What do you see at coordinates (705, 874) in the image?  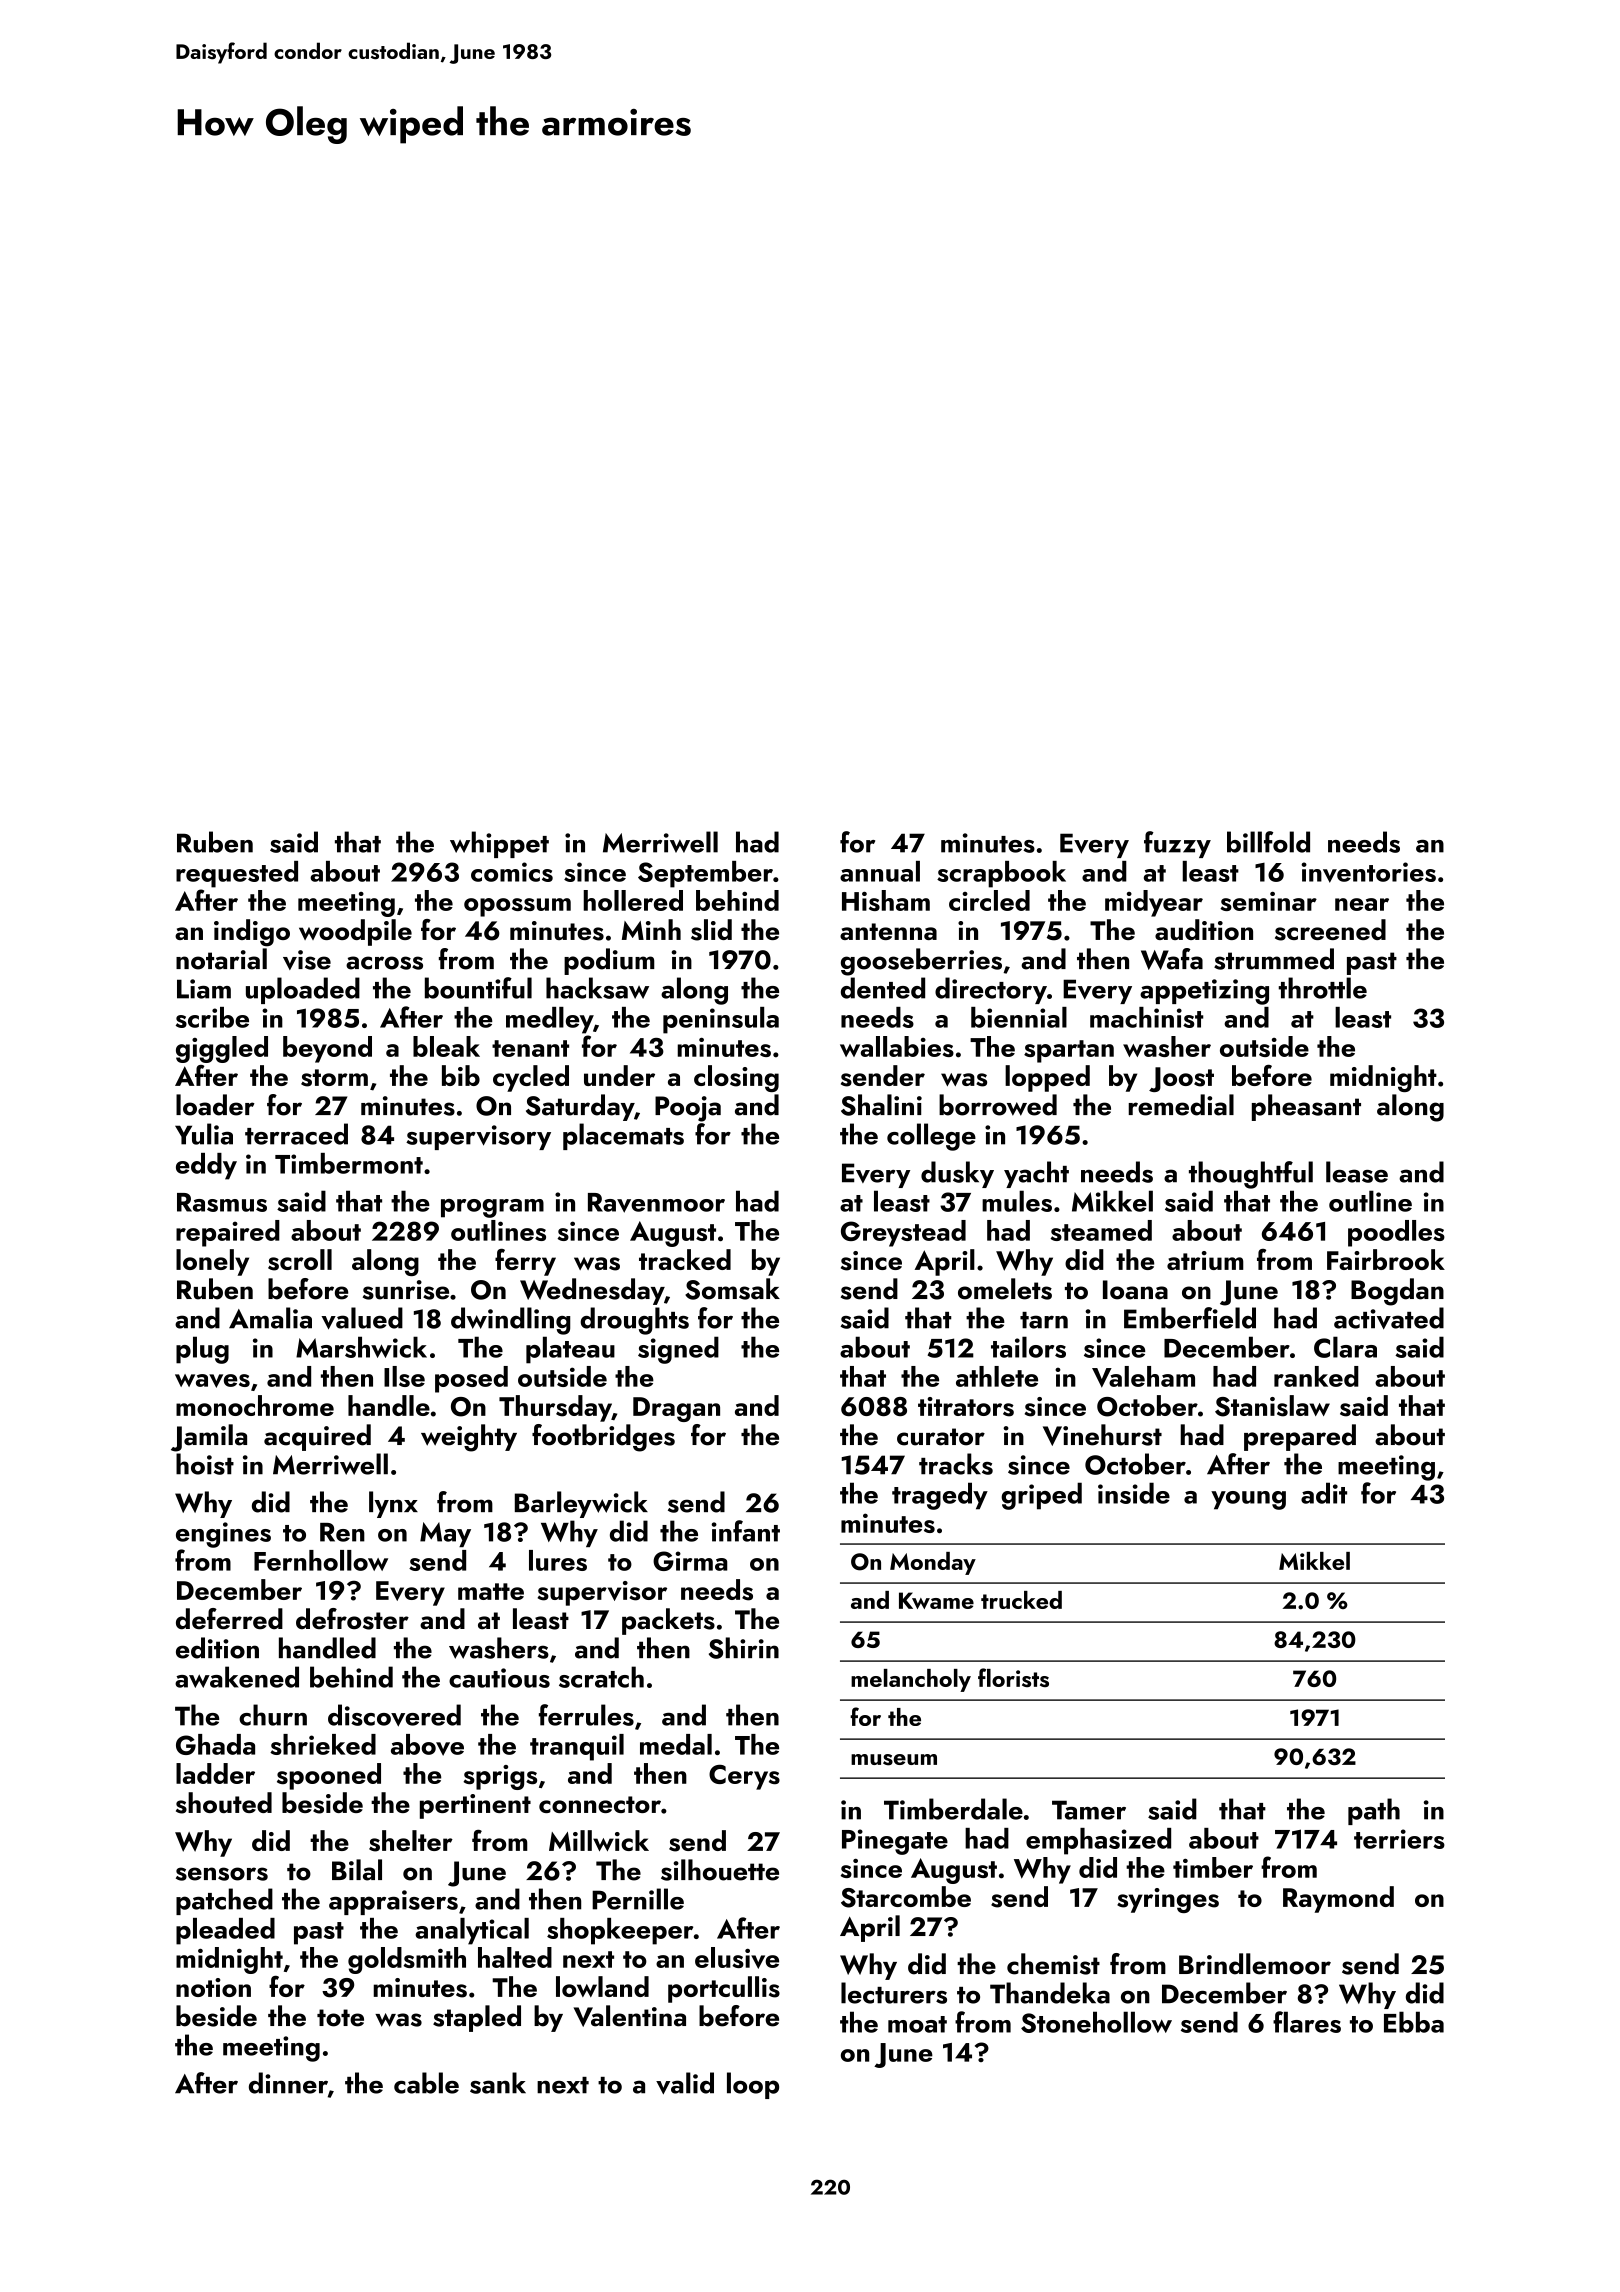 I see `September` at bounding box center [705, 874].
